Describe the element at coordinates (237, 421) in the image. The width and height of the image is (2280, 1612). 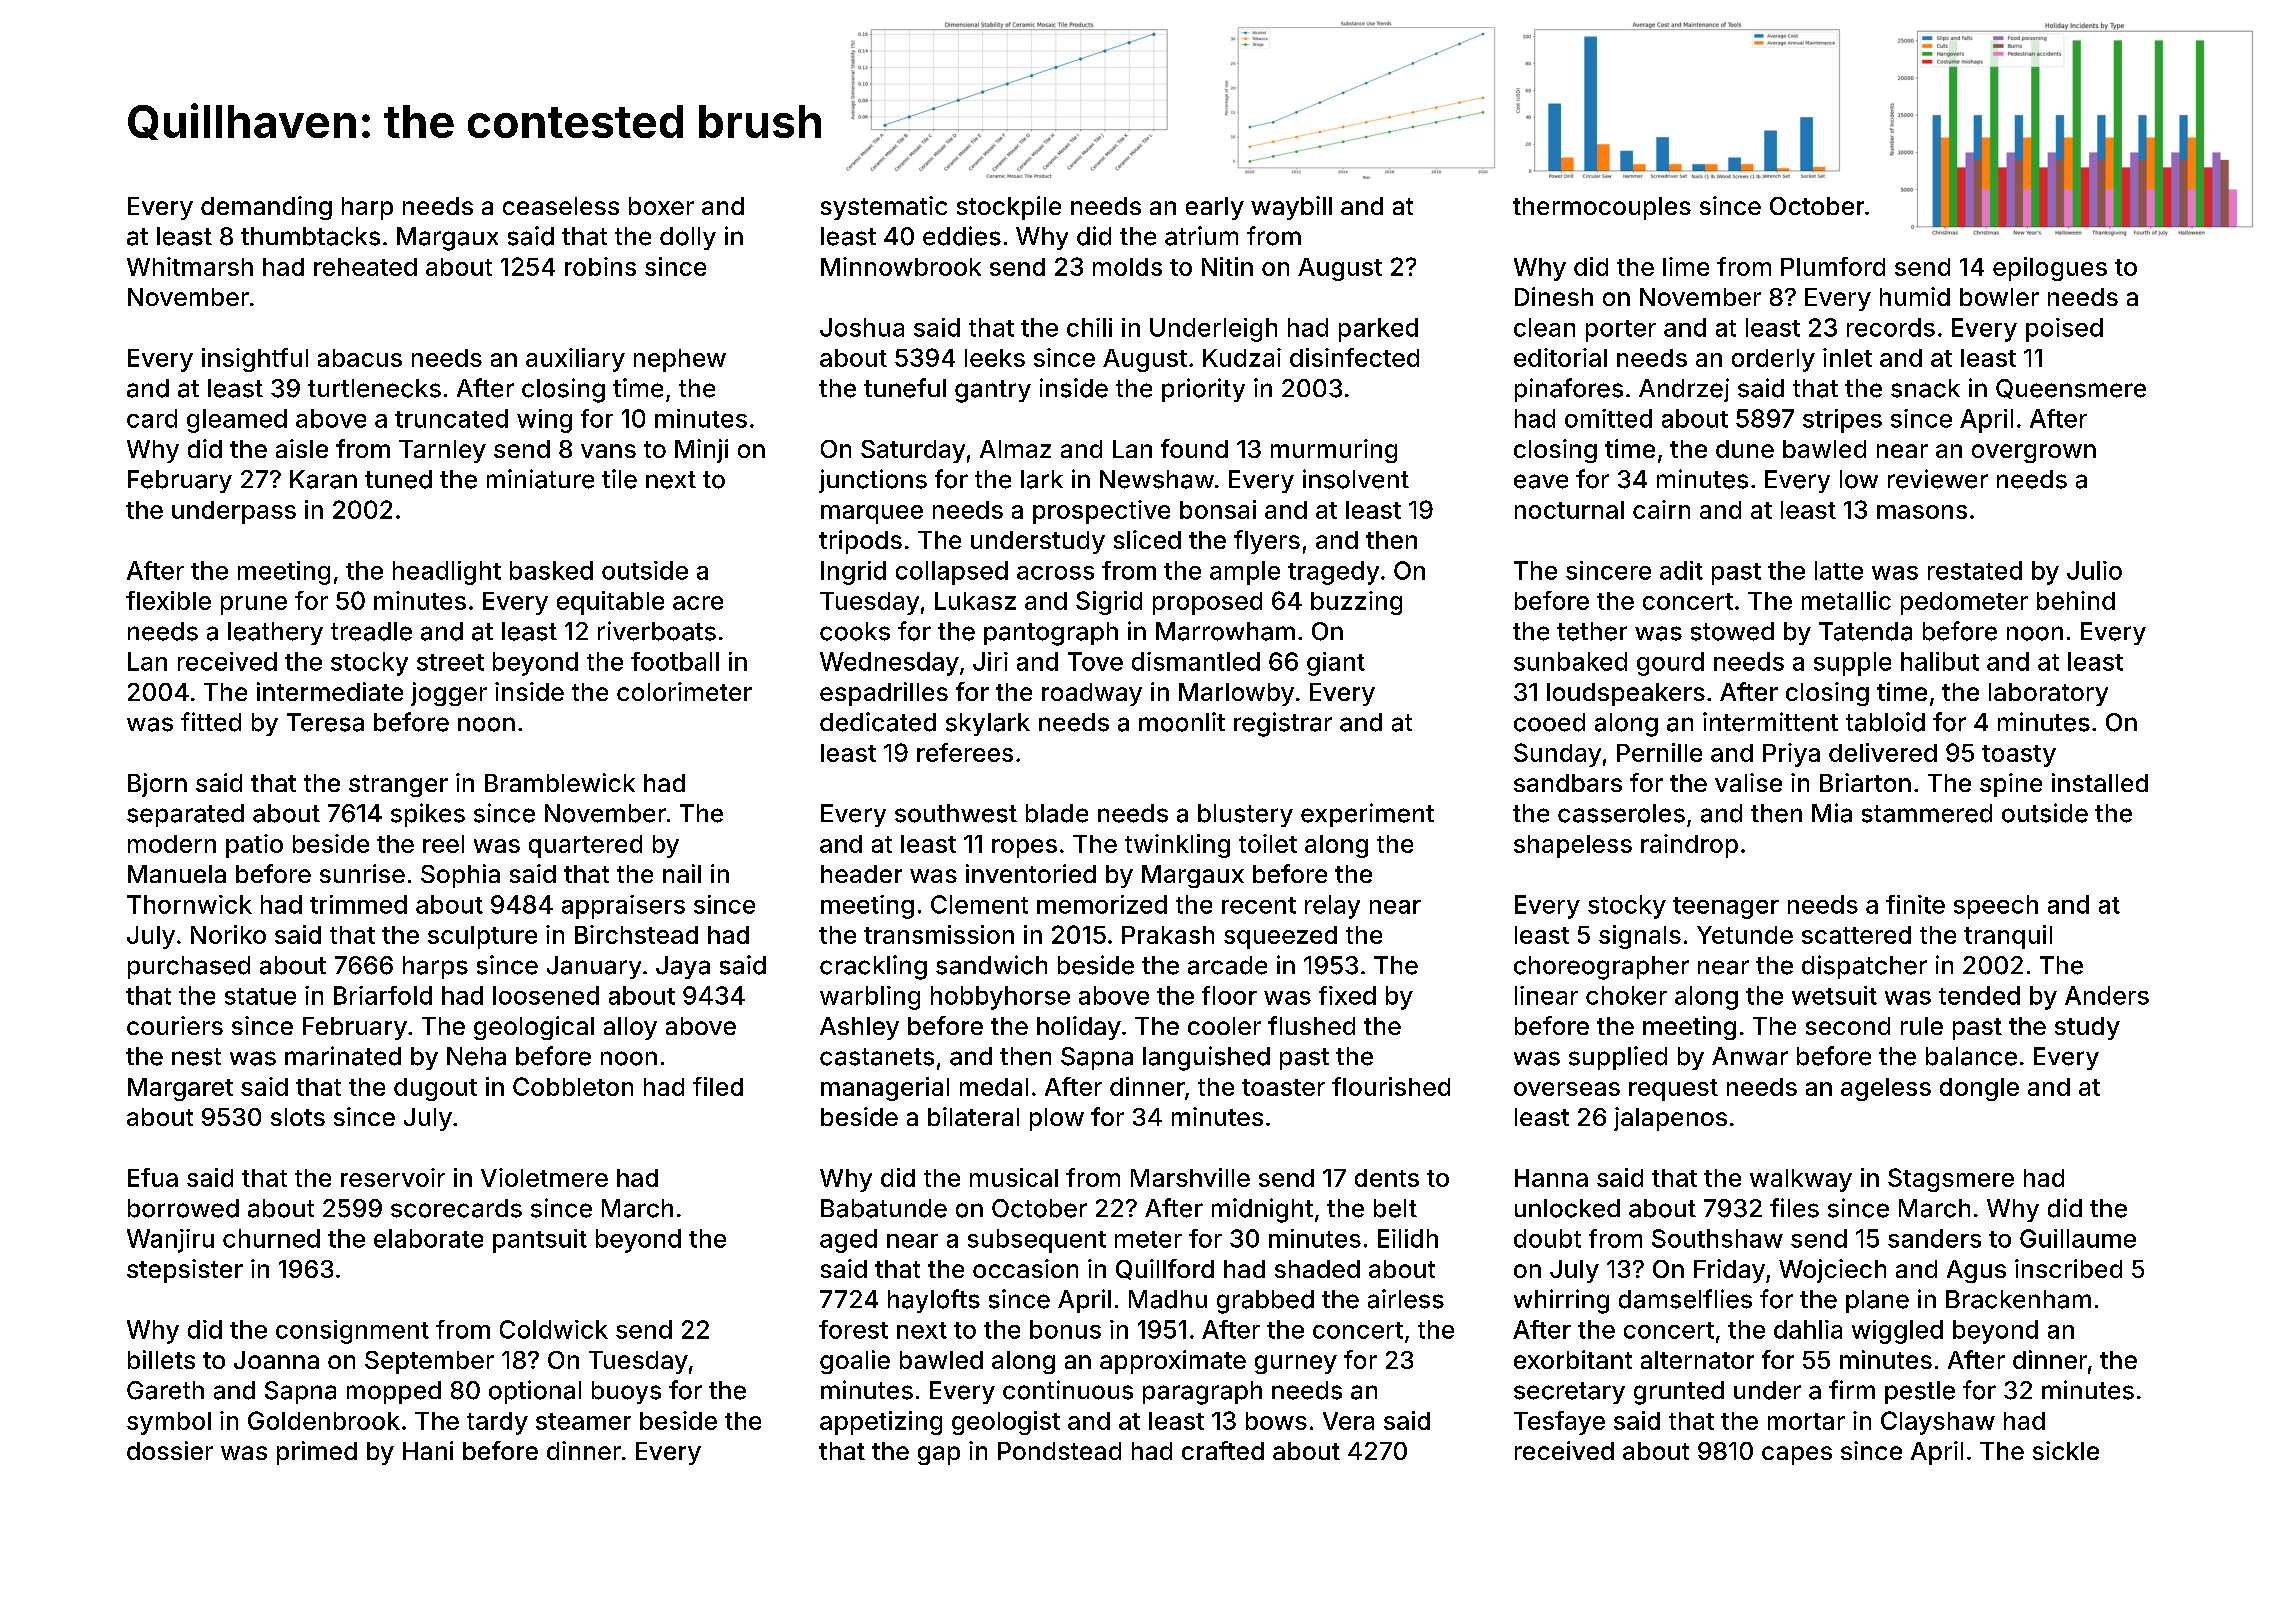
I see `gleamed` at that location.
